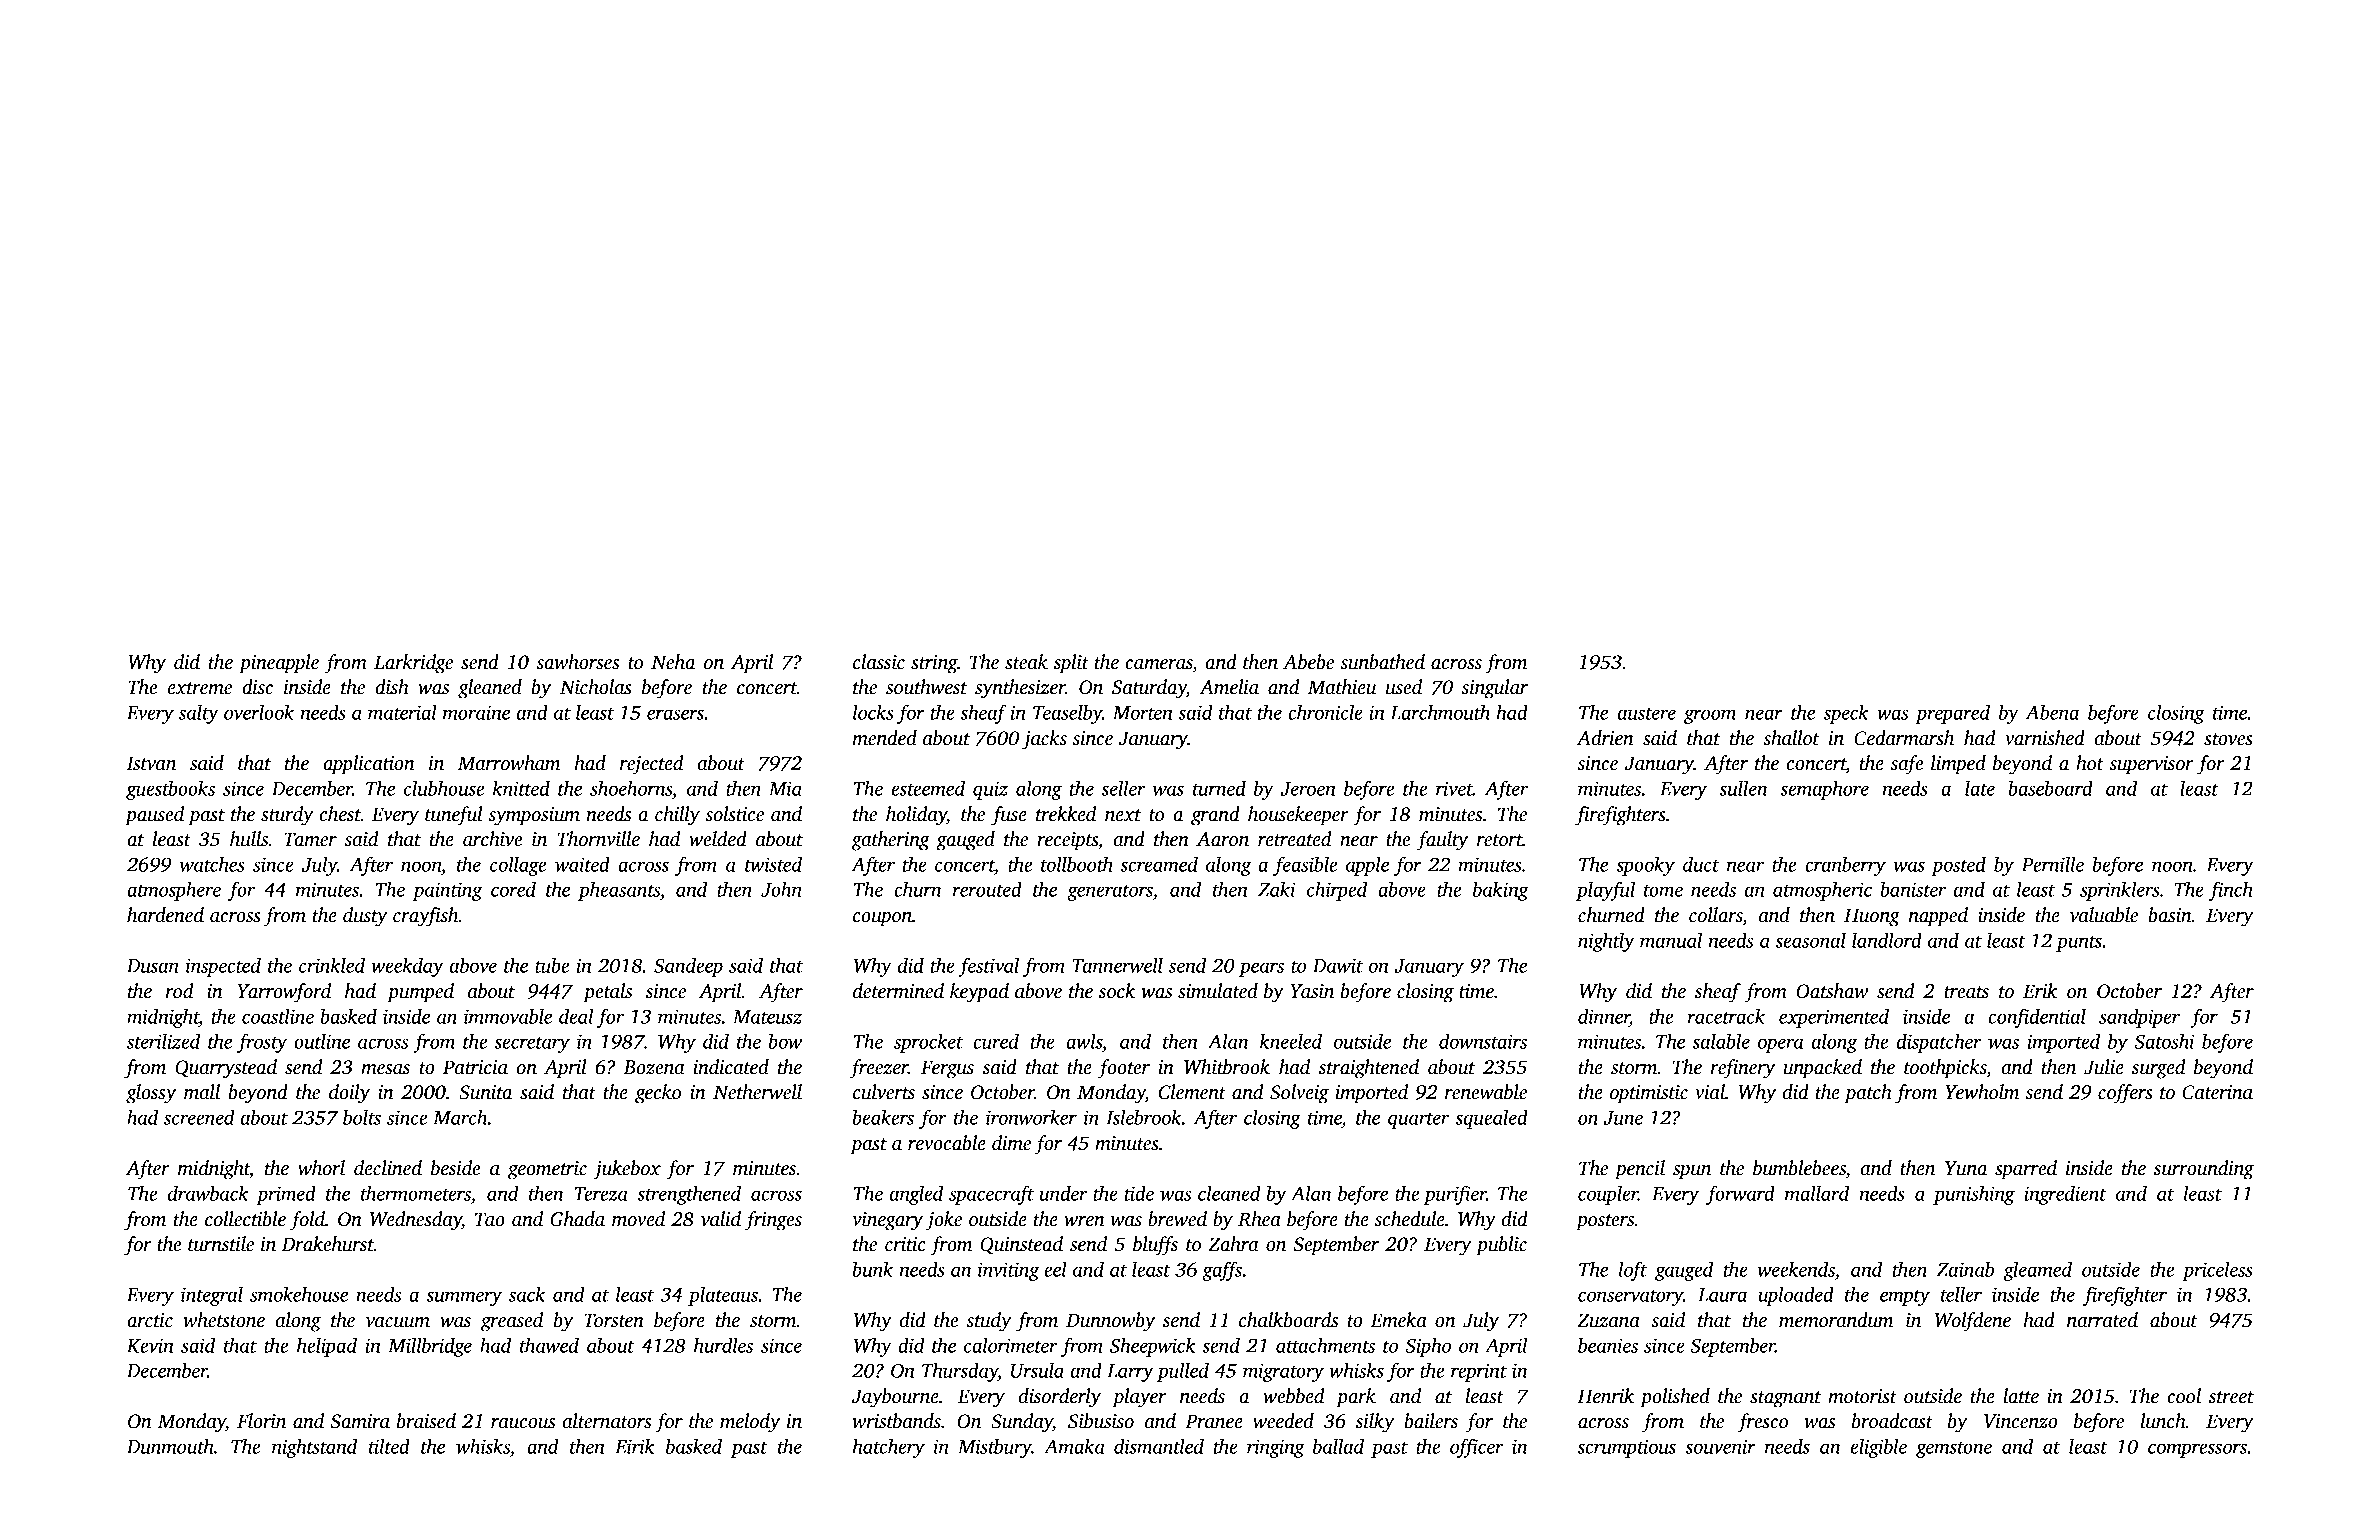 This screenshot has width=2380, height=1540. What do you see at coordinates (675, 714) in the screenshot?
I see `erasers` at bounding box center [675, 714].
